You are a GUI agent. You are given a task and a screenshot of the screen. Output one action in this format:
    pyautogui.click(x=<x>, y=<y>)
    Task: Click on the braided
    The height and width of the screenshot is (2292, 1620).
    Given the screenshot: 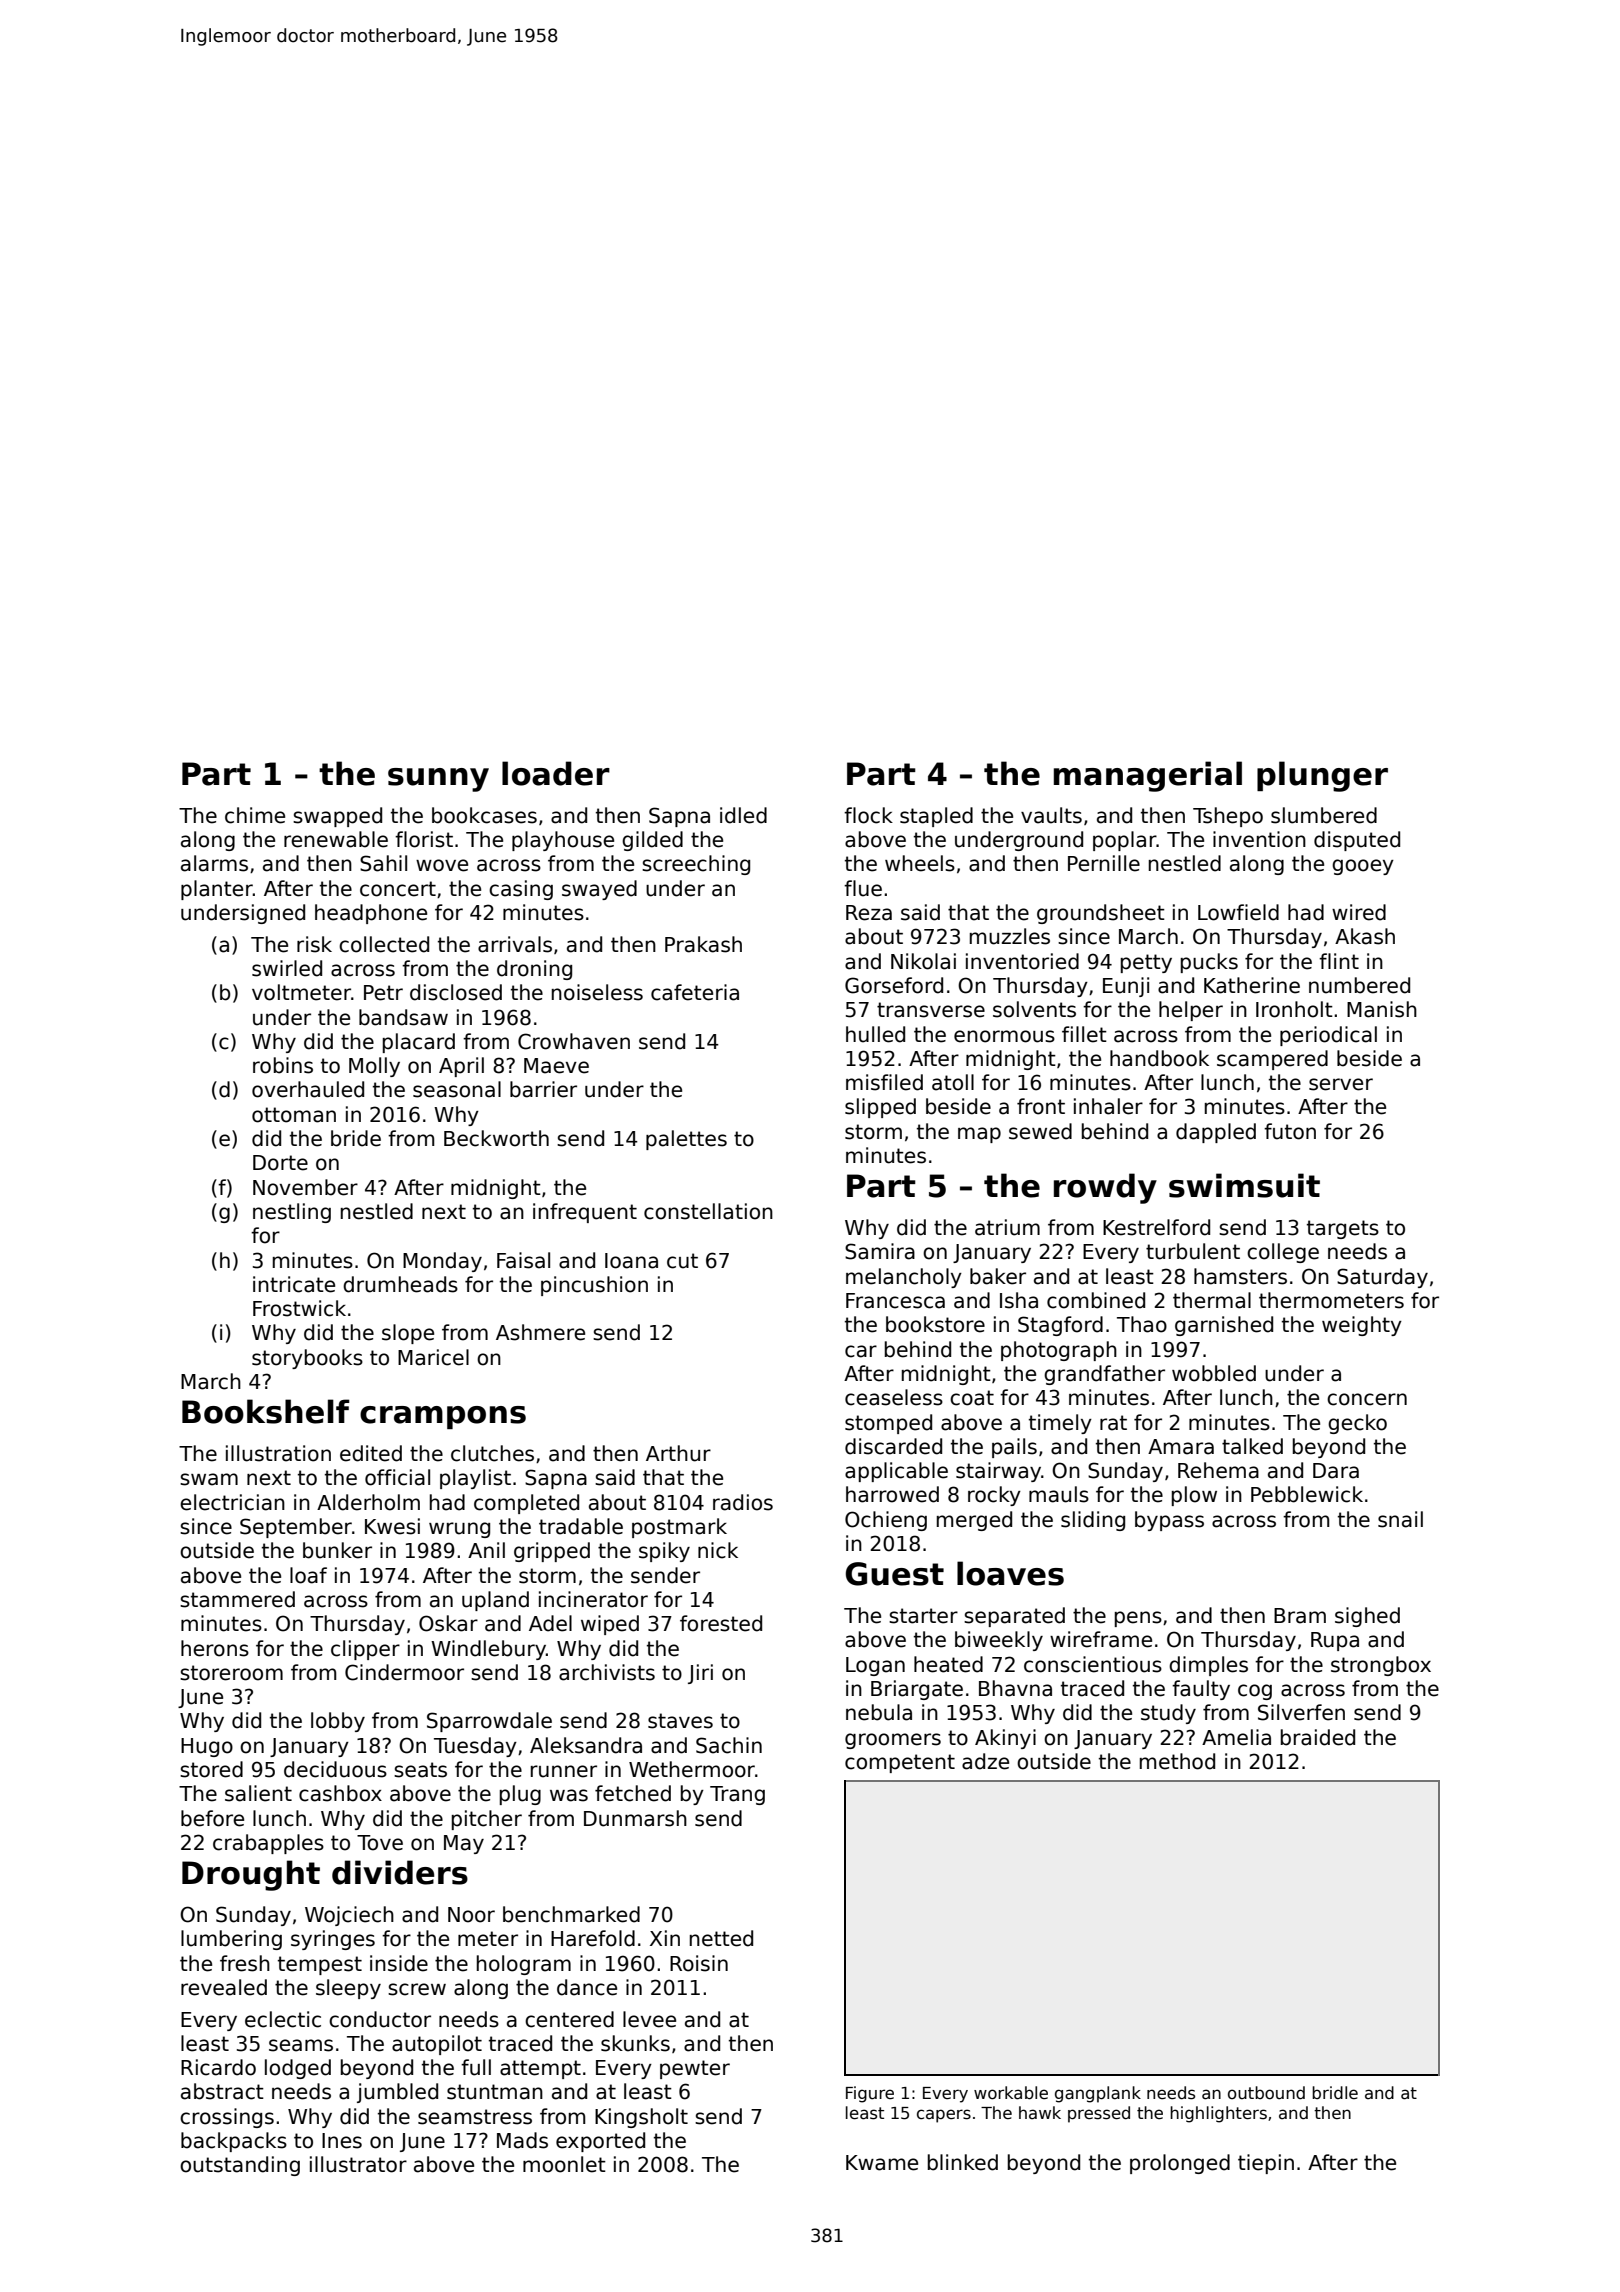 What is the action you would take?
    pyautogui.click(x=1318, y=1737)
